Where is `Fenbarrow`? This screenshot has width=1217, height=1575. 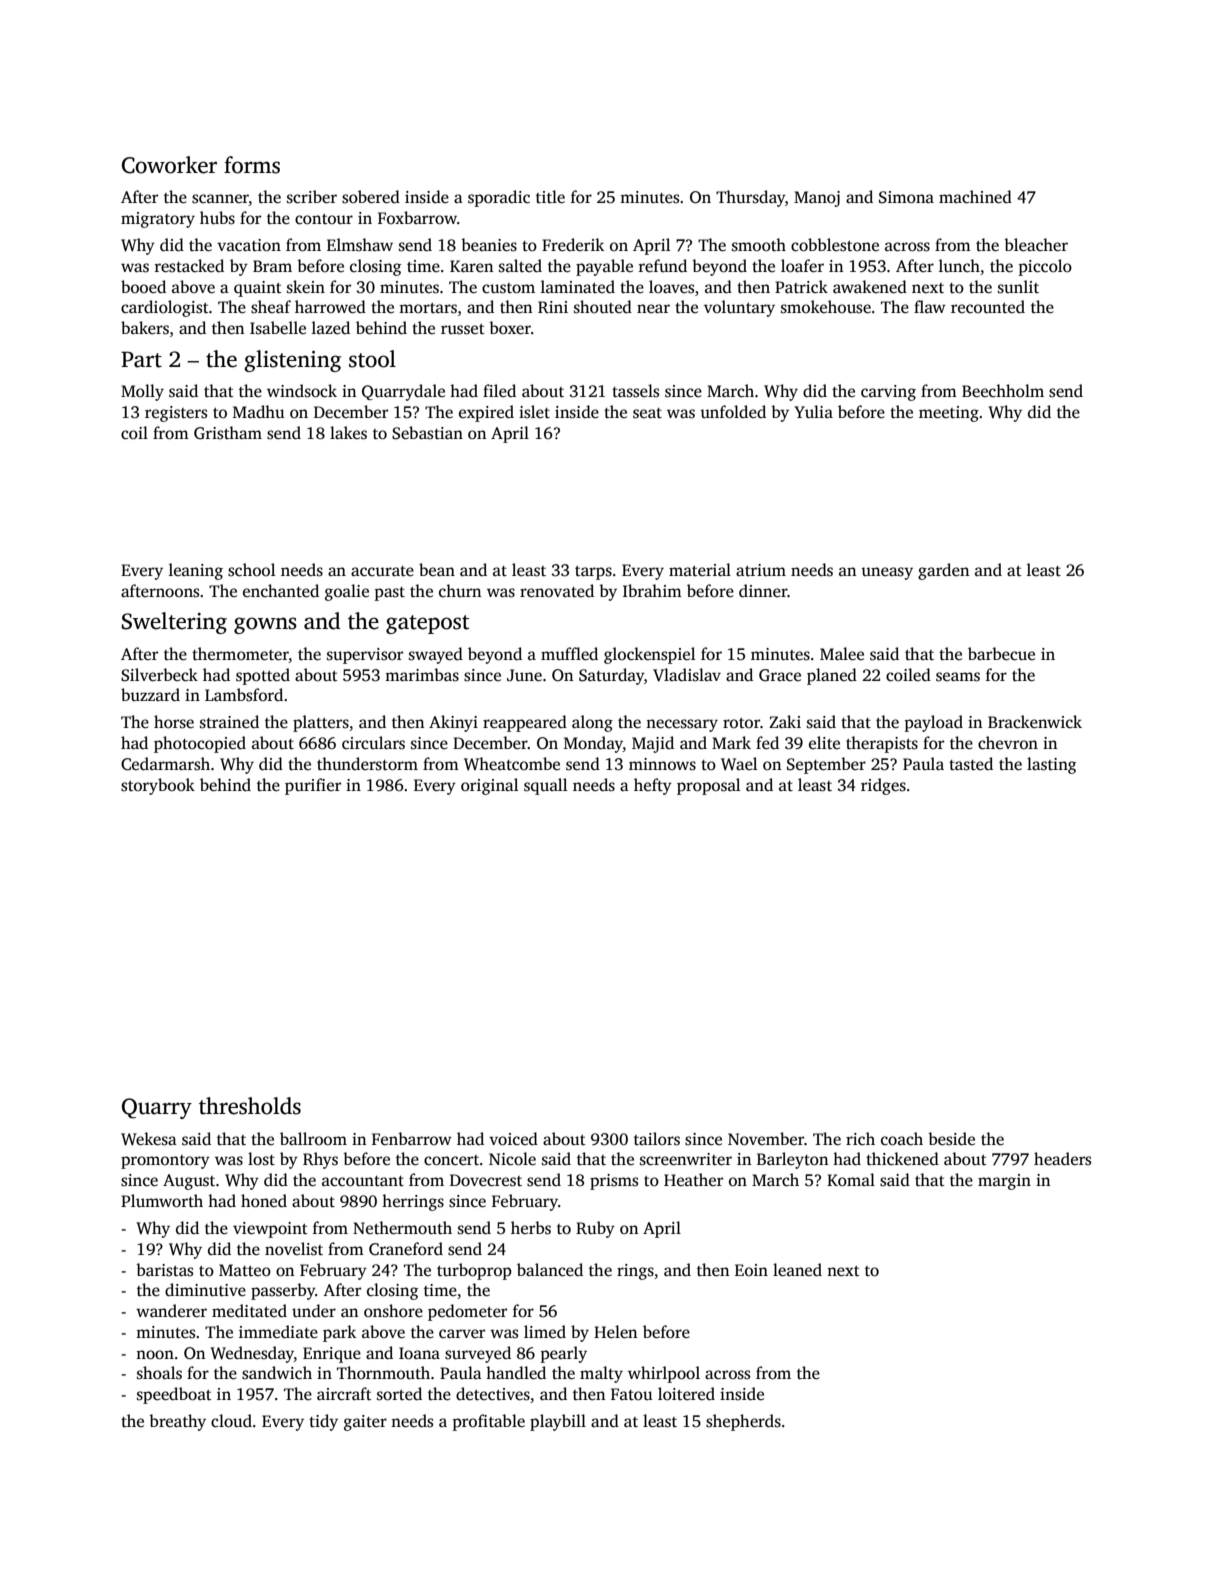
Fenbarrow is located at coordinates (412, 1138).
